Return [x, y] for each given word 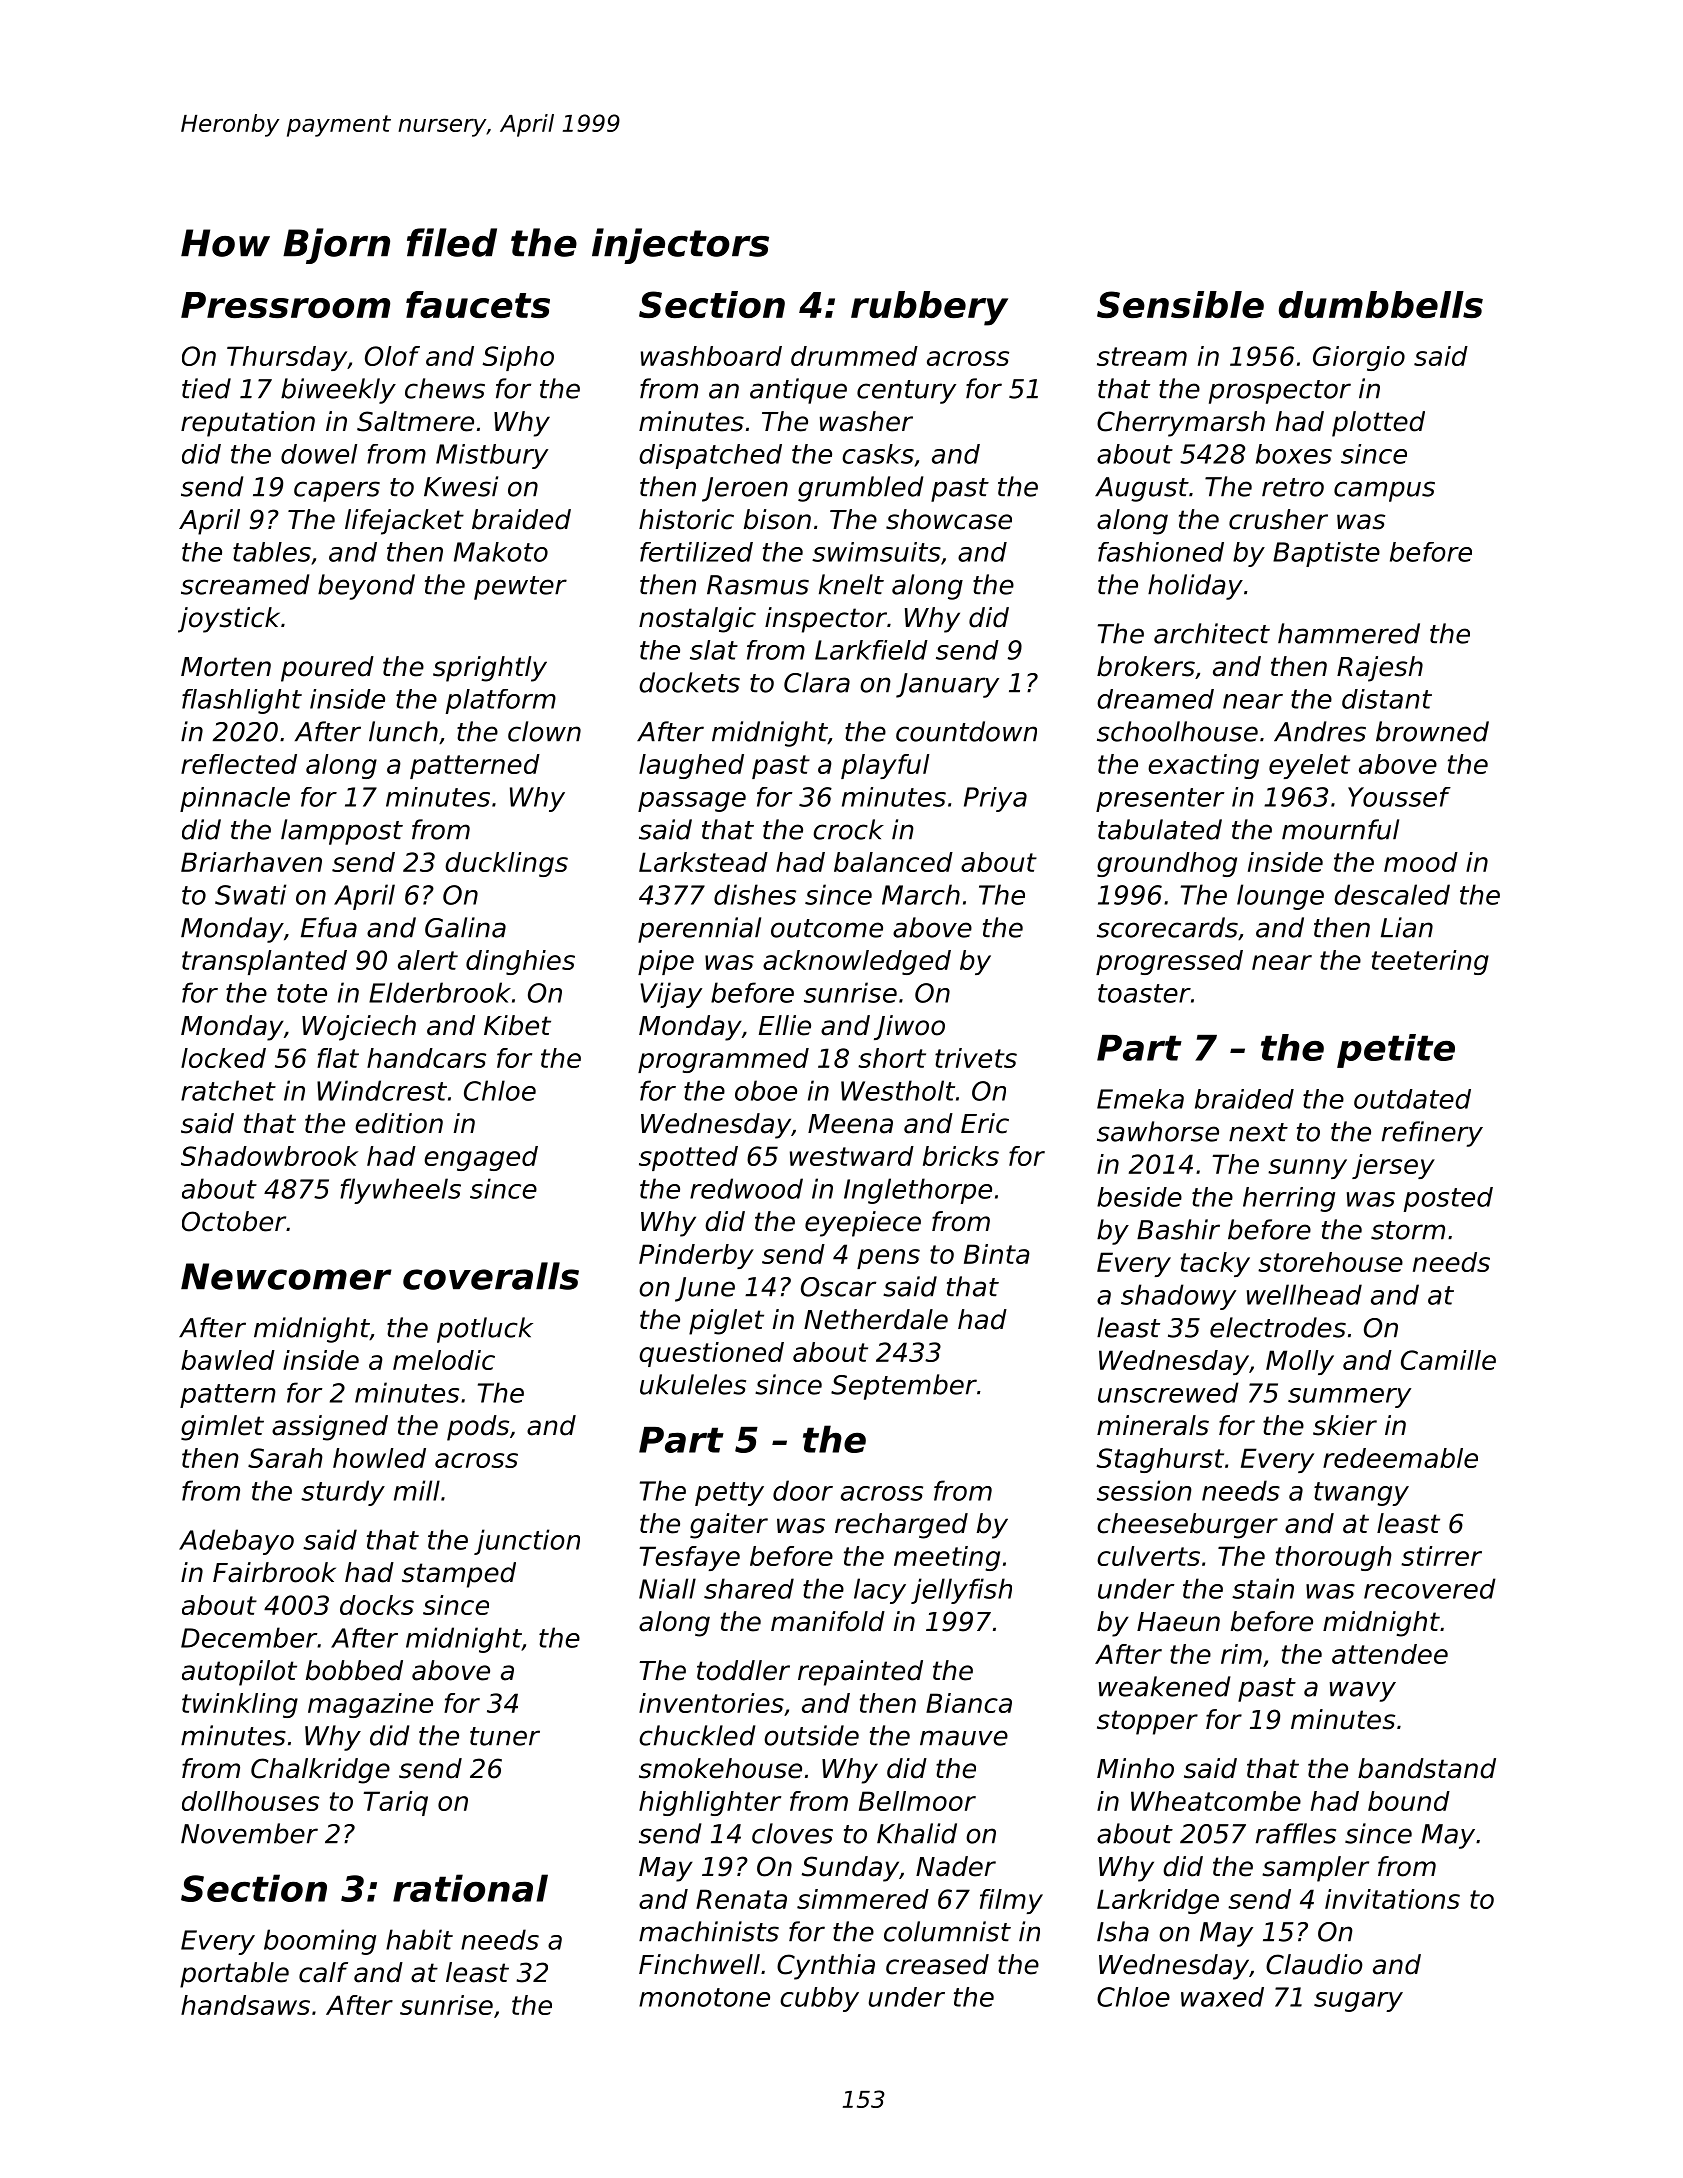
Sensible [1180, 304]
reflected [239, 764]
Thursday [287, 358]
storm [1408, 1230]
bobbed [354, 1670]
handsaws [245, 2005]
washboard [711, 356]
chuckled [697, 1735]
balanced [893, 862]
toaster [1144, 993]
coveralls [491, 1276]
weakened [1164, 1686]
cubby [819, 1999]
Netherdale [876, 1319]
